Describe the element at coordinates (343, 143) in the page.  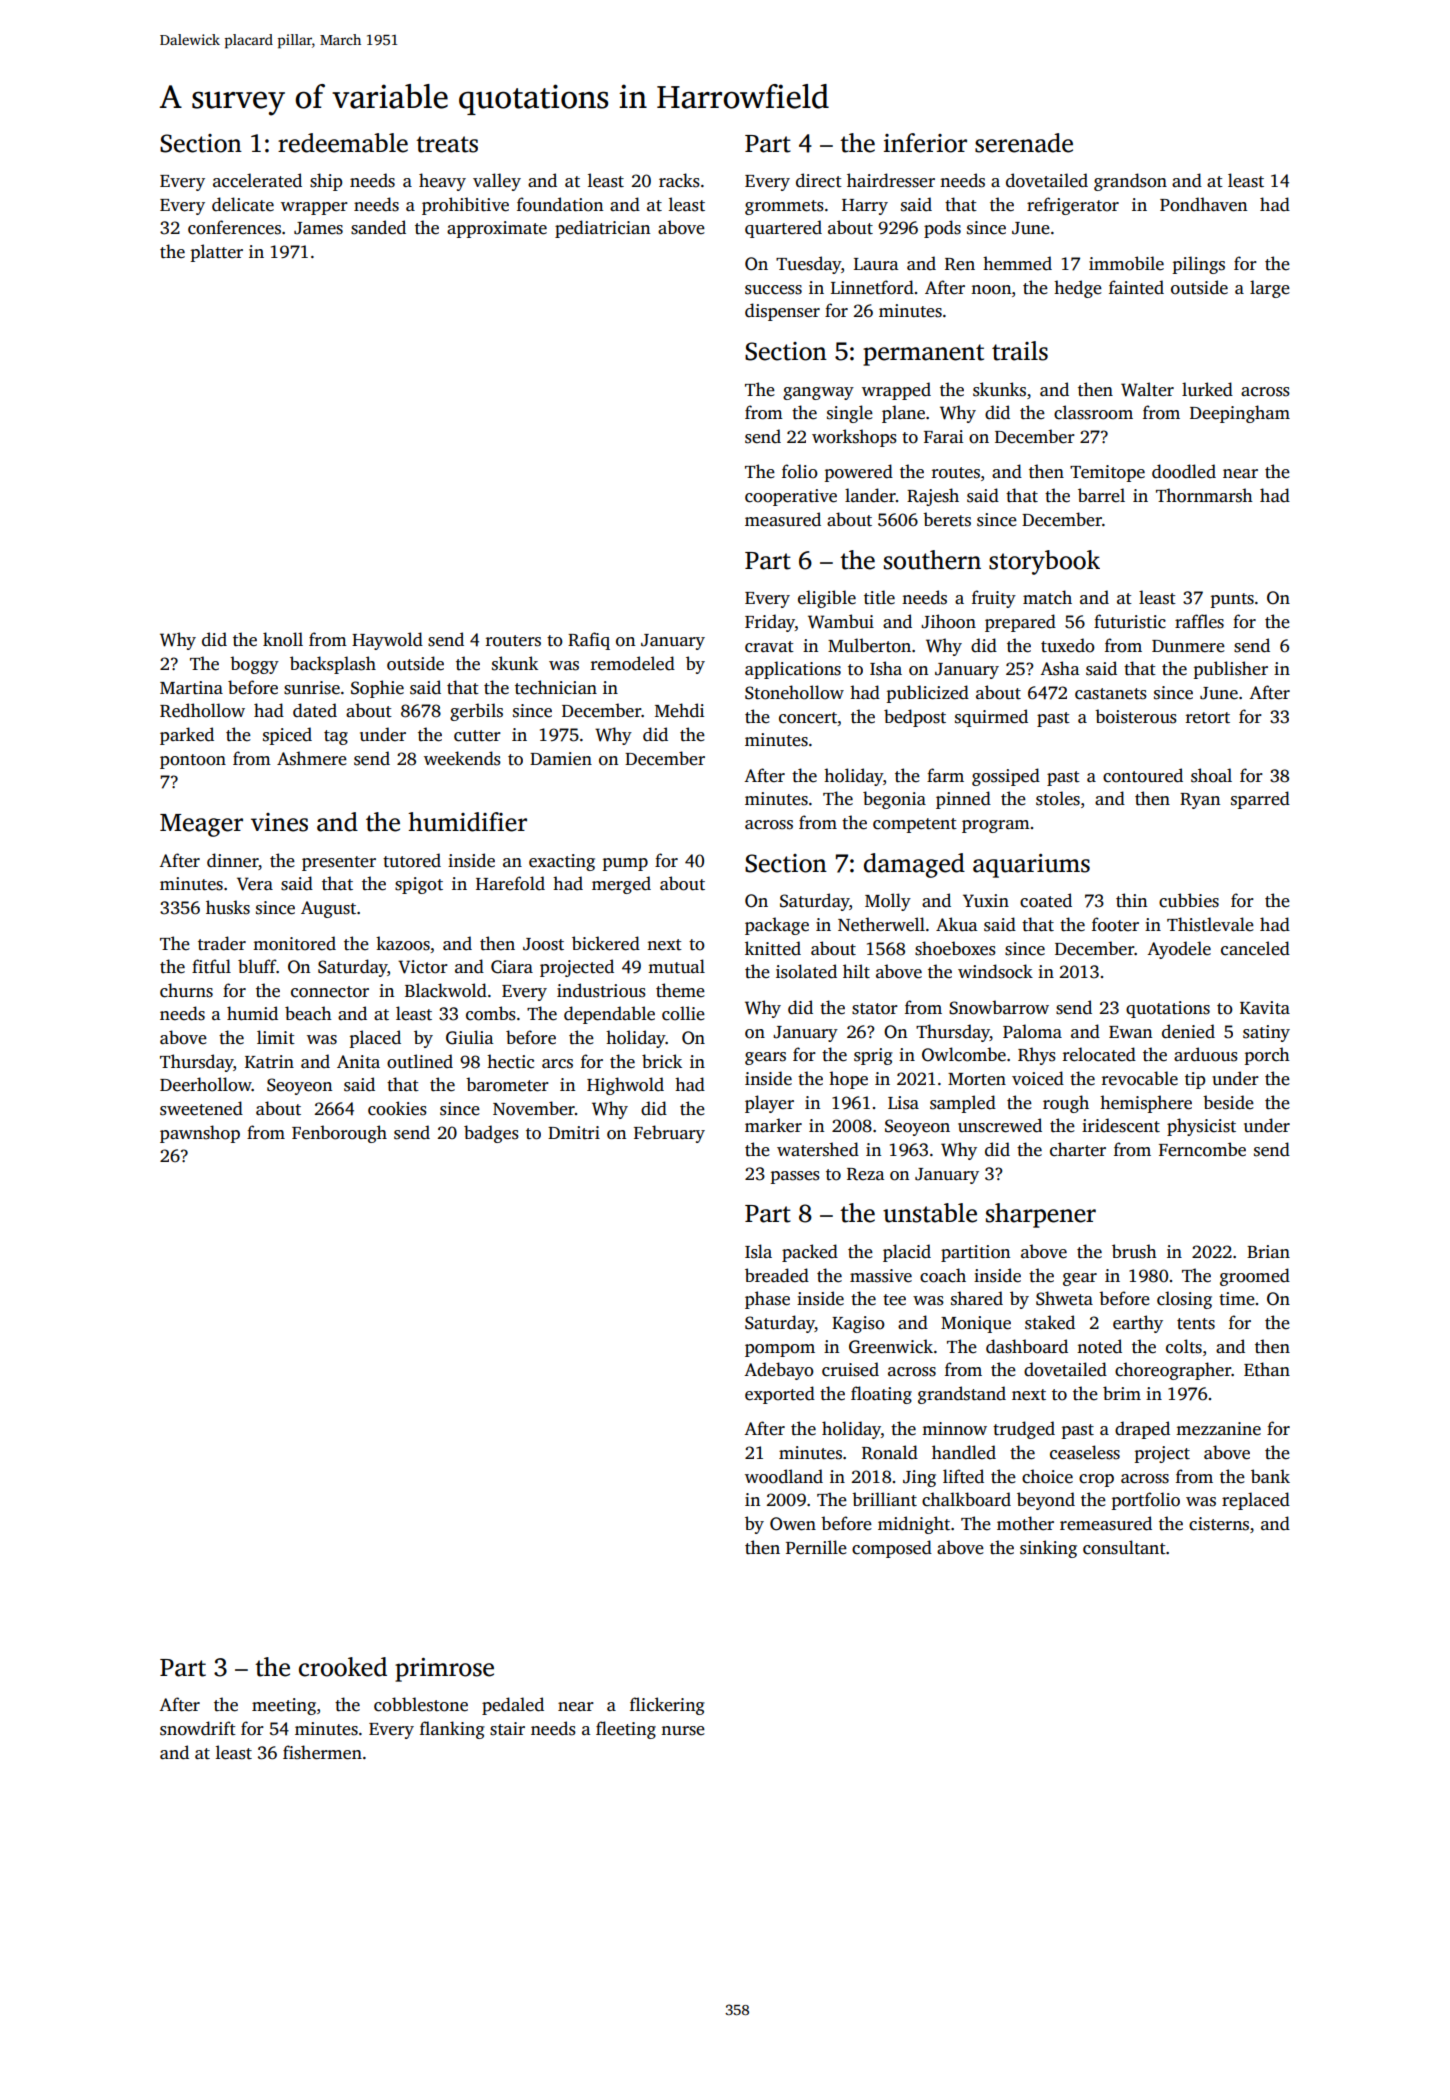
I see `redeemable` at that location.
